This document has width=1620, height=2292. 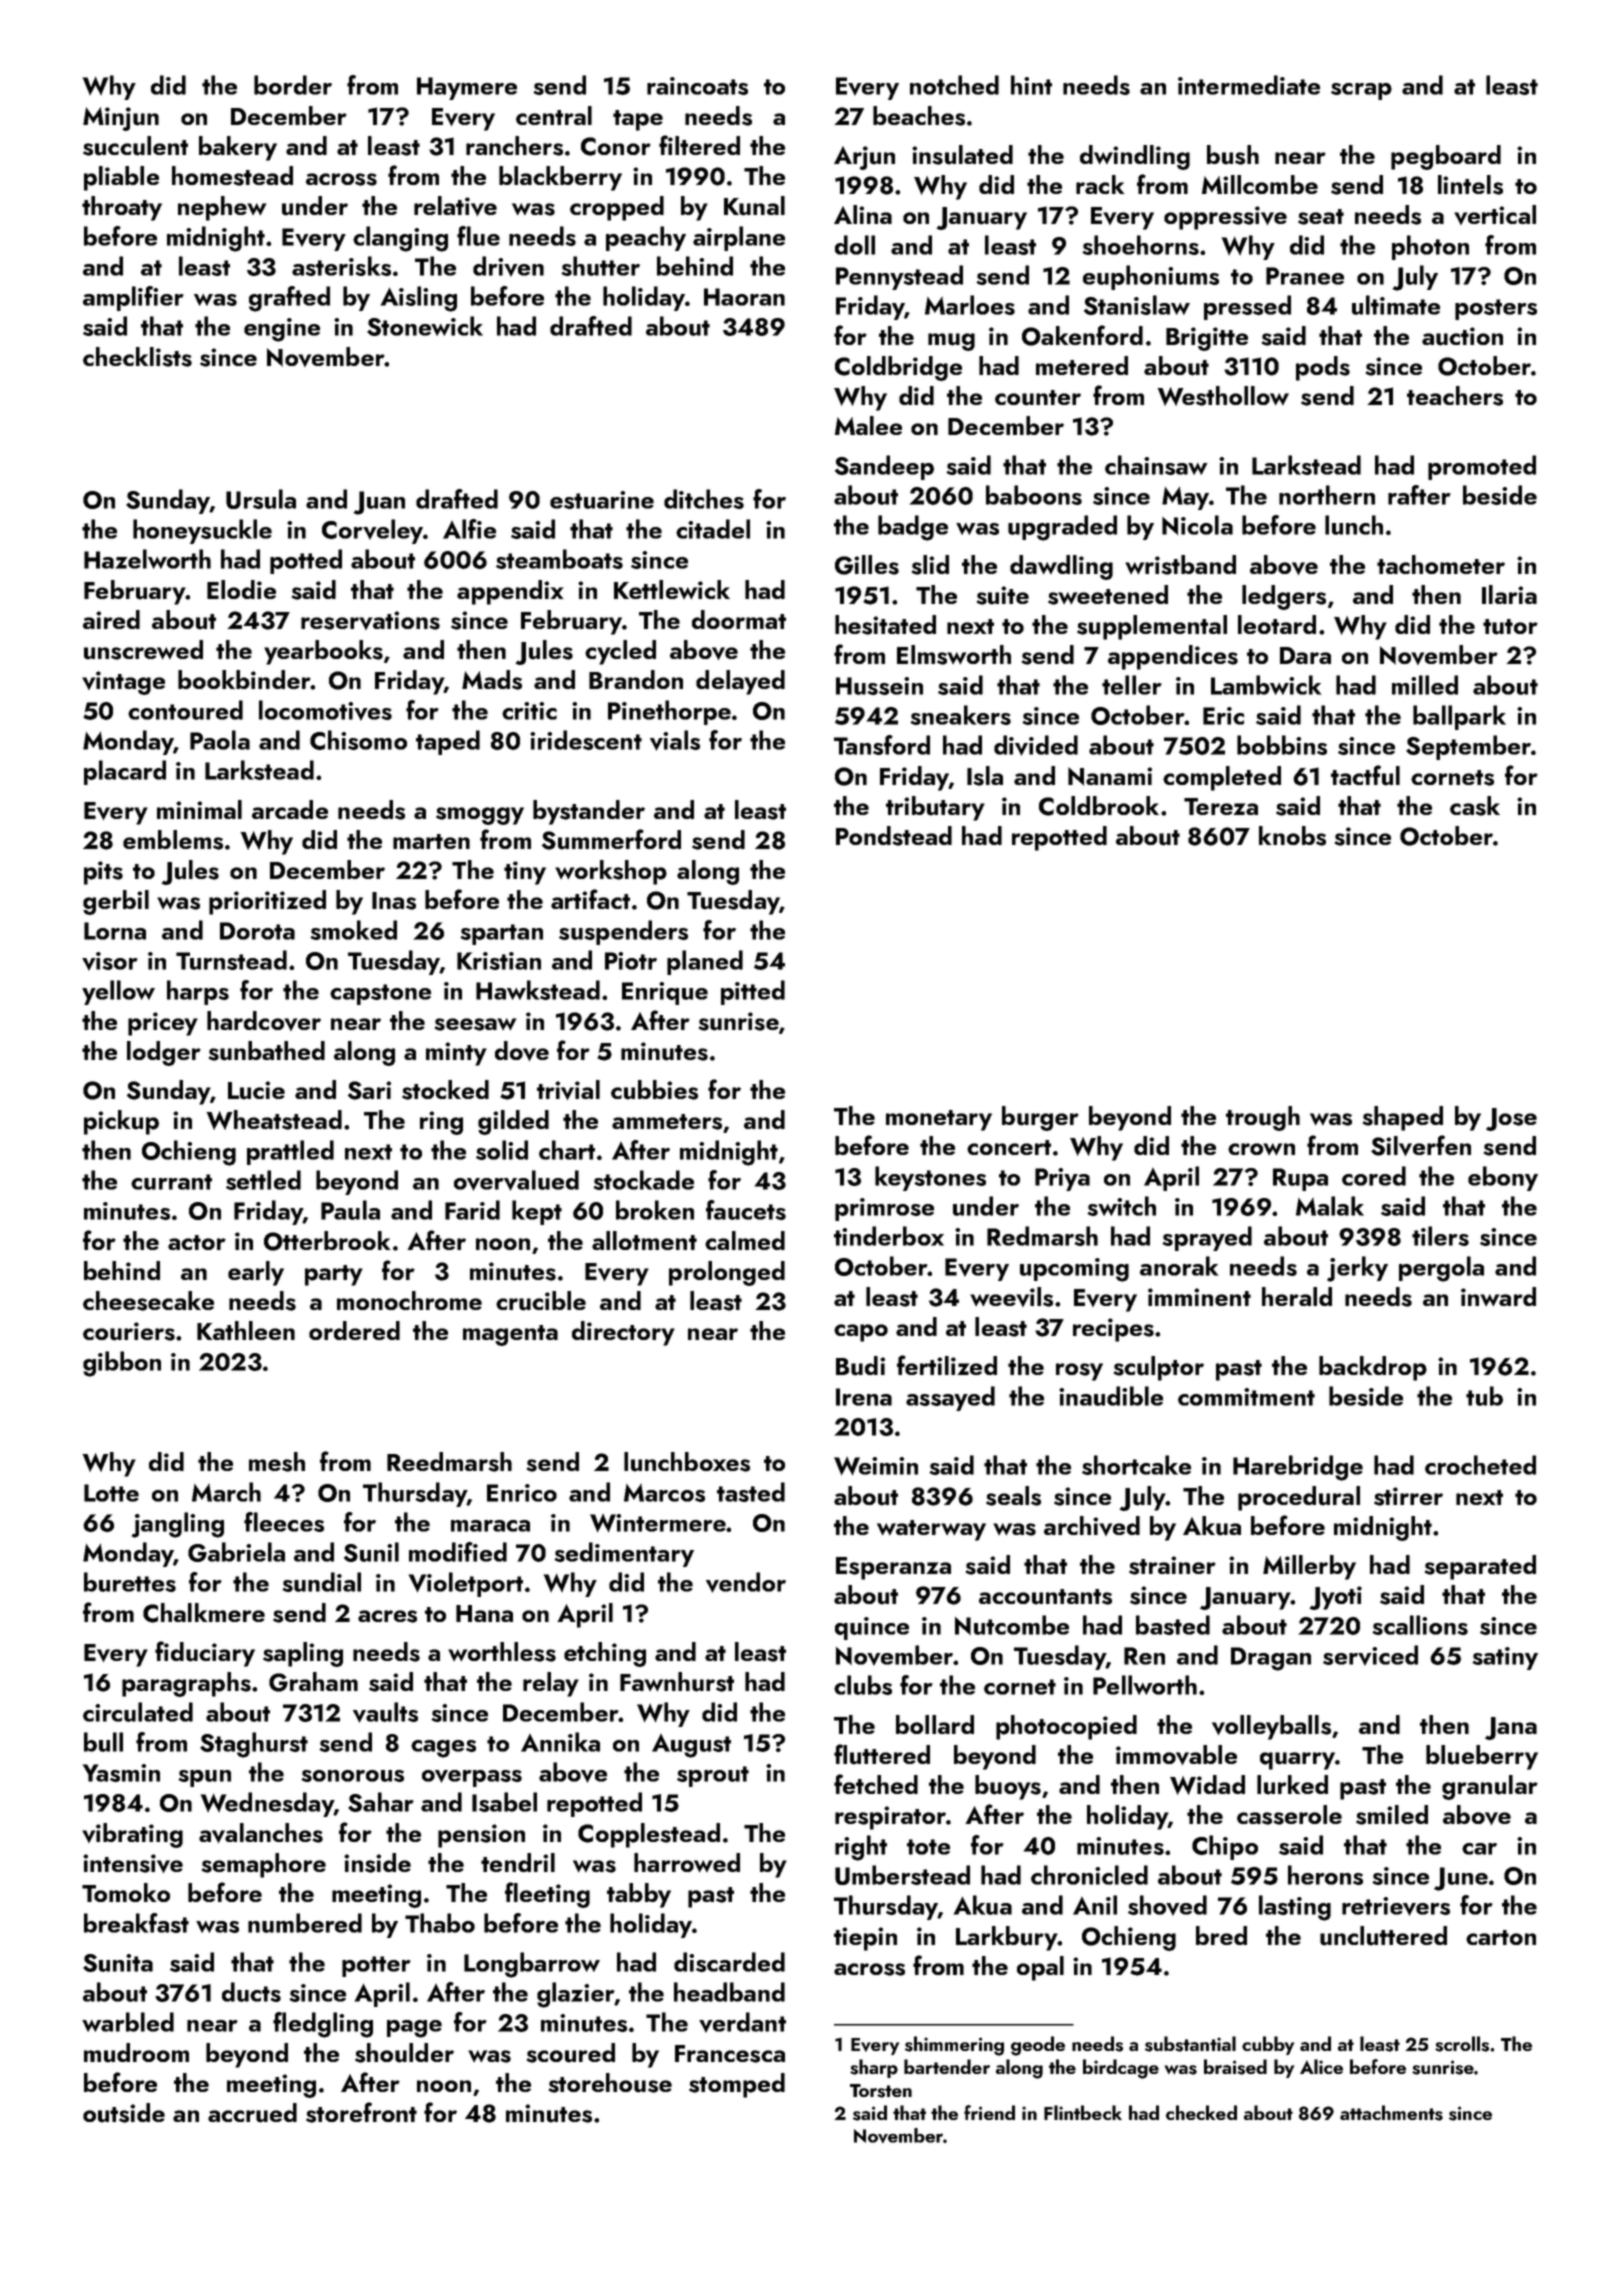 I want to click on Tomoko, so click(x=126, y=1892).
